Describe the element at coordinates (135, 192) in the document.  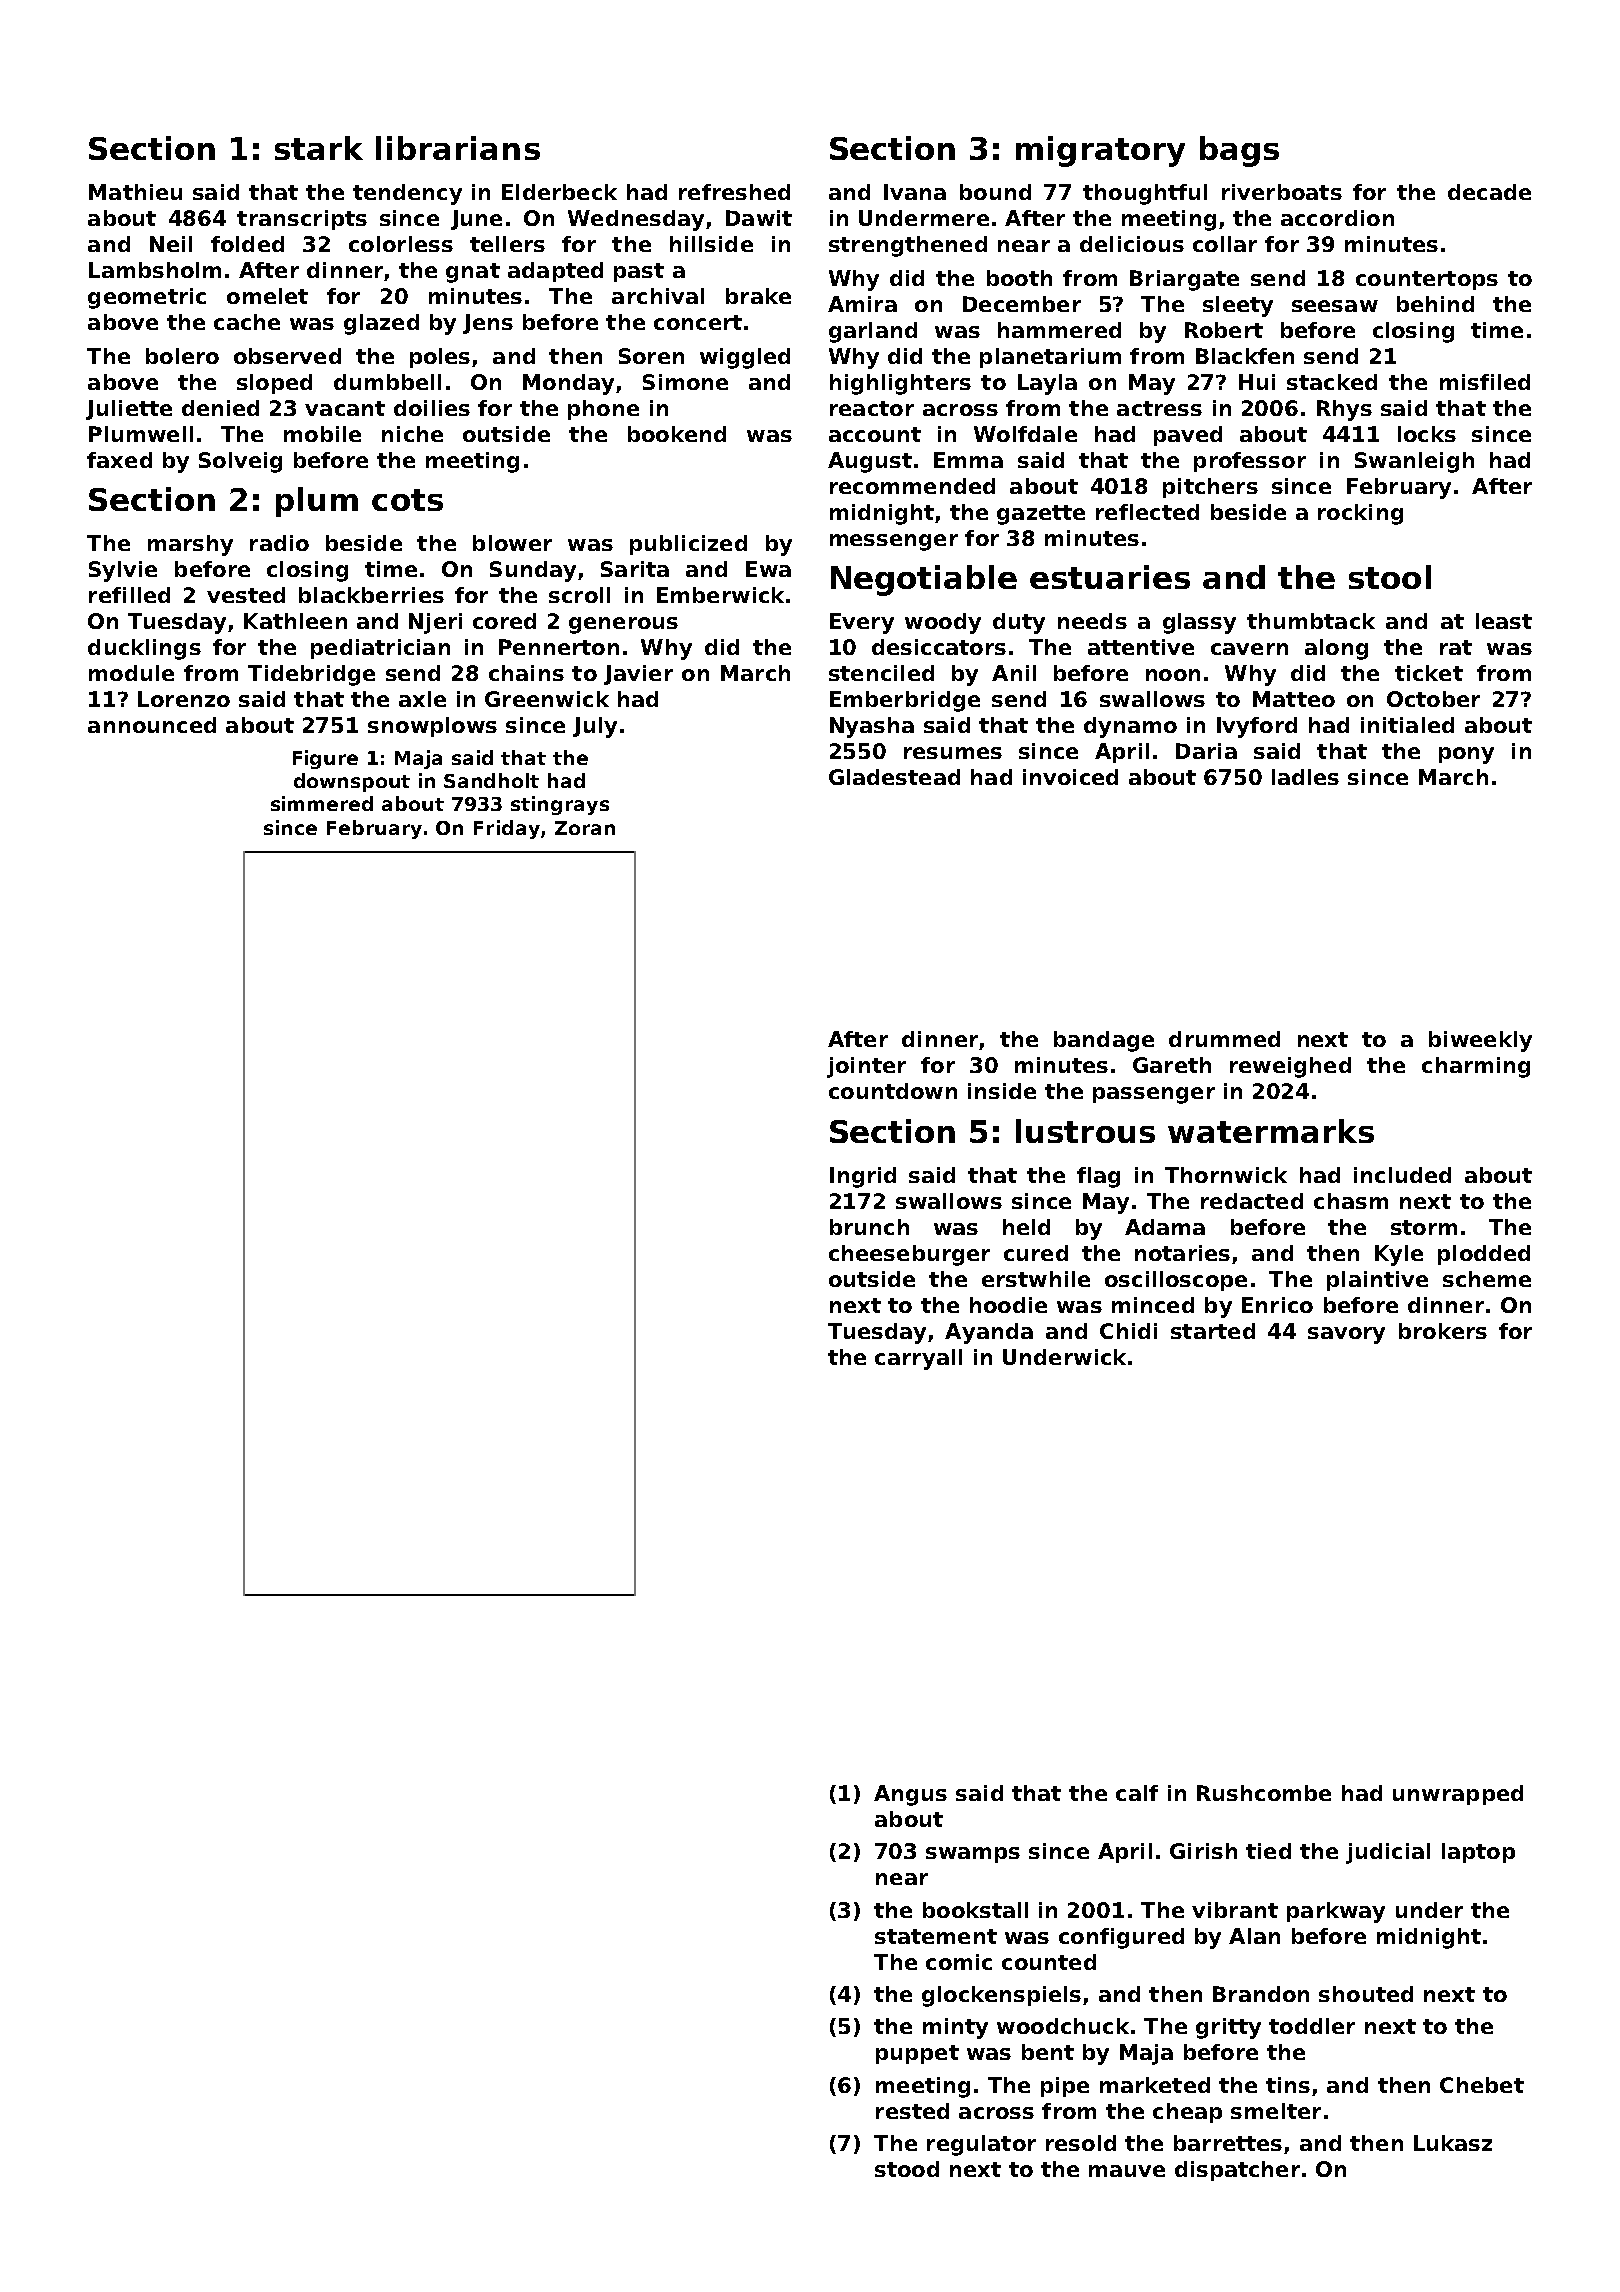
I see `Mathieu` at that location.
